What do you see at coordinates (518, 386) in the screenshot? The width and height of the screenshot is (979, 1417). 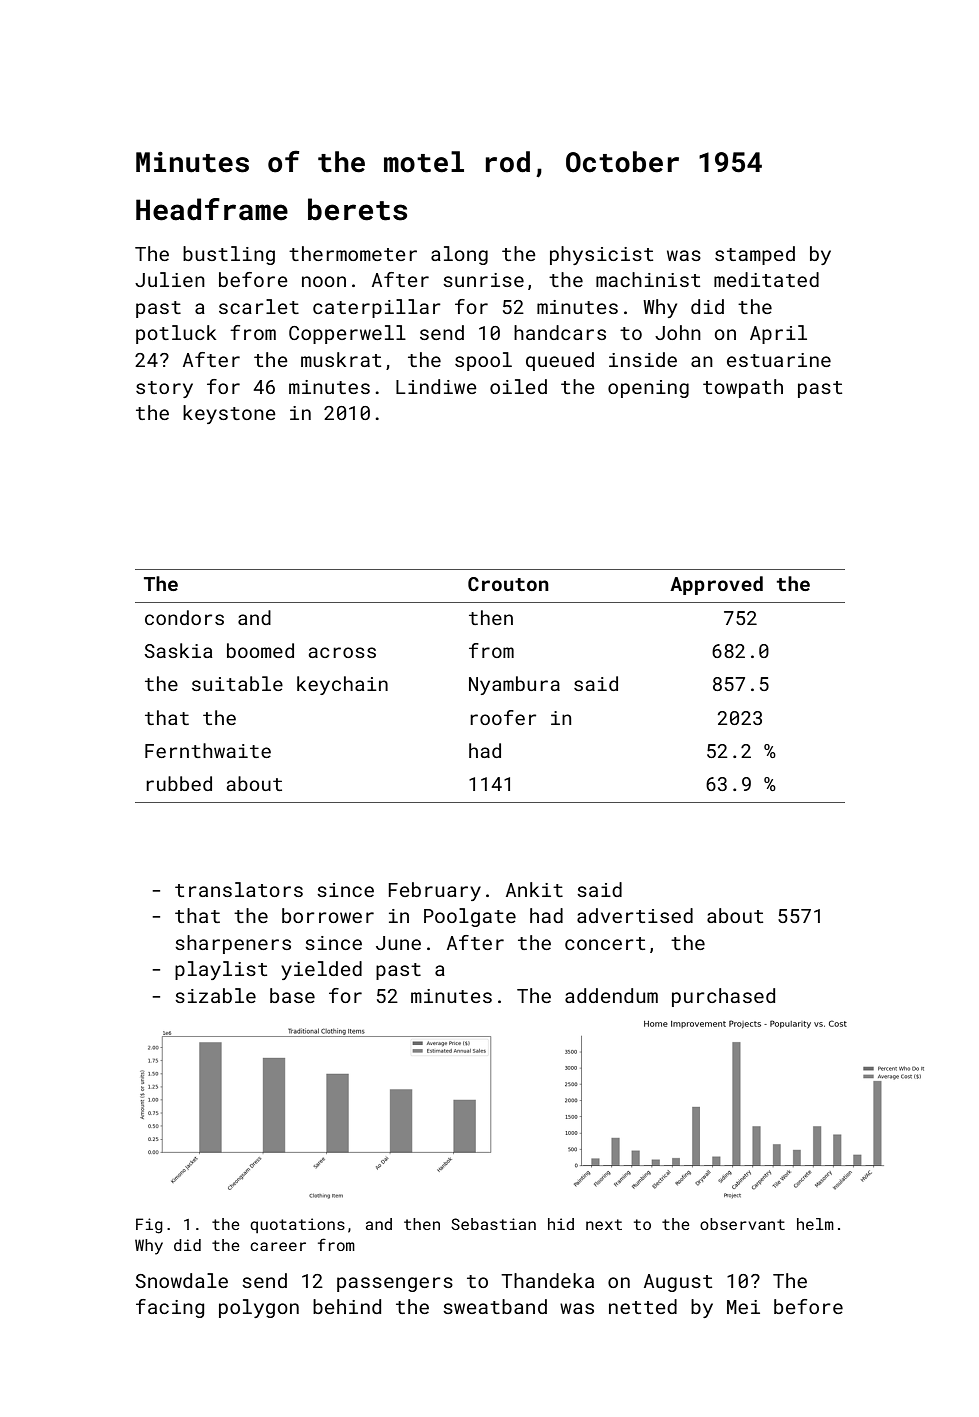 I see `oiled` at bounding box center [518, 386].
